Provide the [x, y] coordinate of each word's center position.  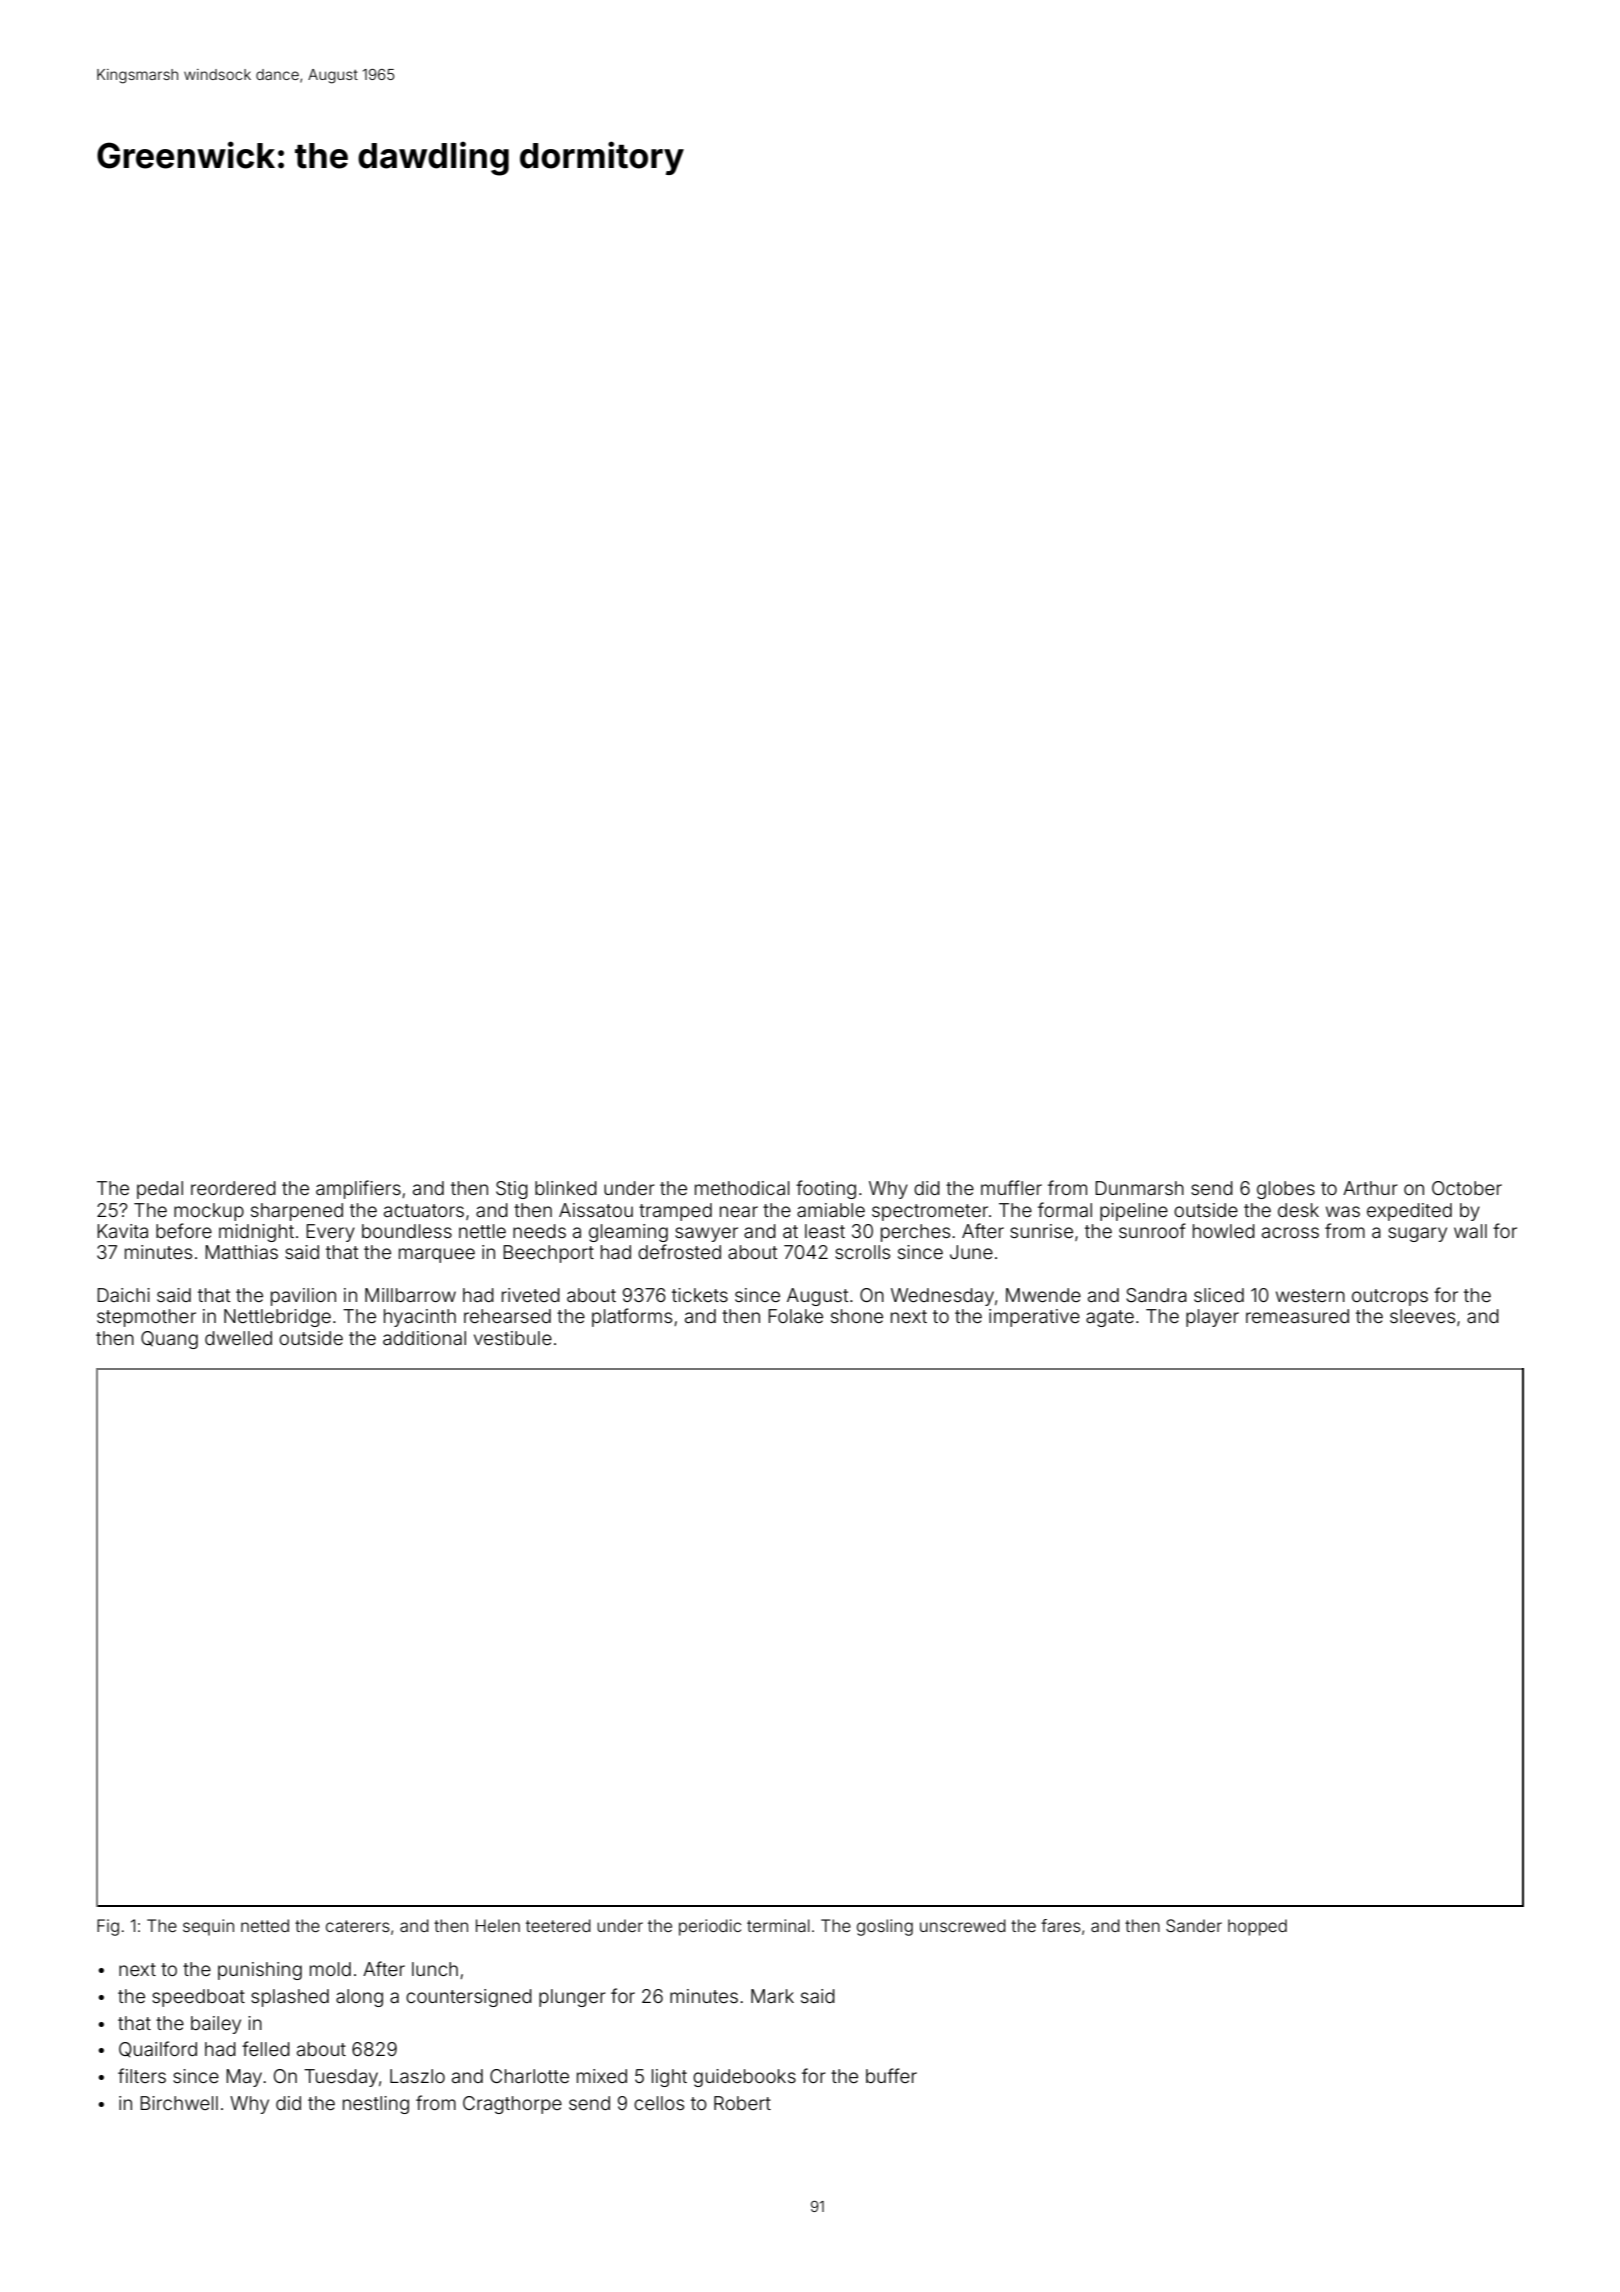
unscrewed [963, 1925]
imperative [1034, 1318]
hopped [1257, 1927]
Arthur [1370, 1188]
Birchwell [179, 2103]
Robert [742, 2103]
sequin [208, 1927]
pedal [160, 1190]
